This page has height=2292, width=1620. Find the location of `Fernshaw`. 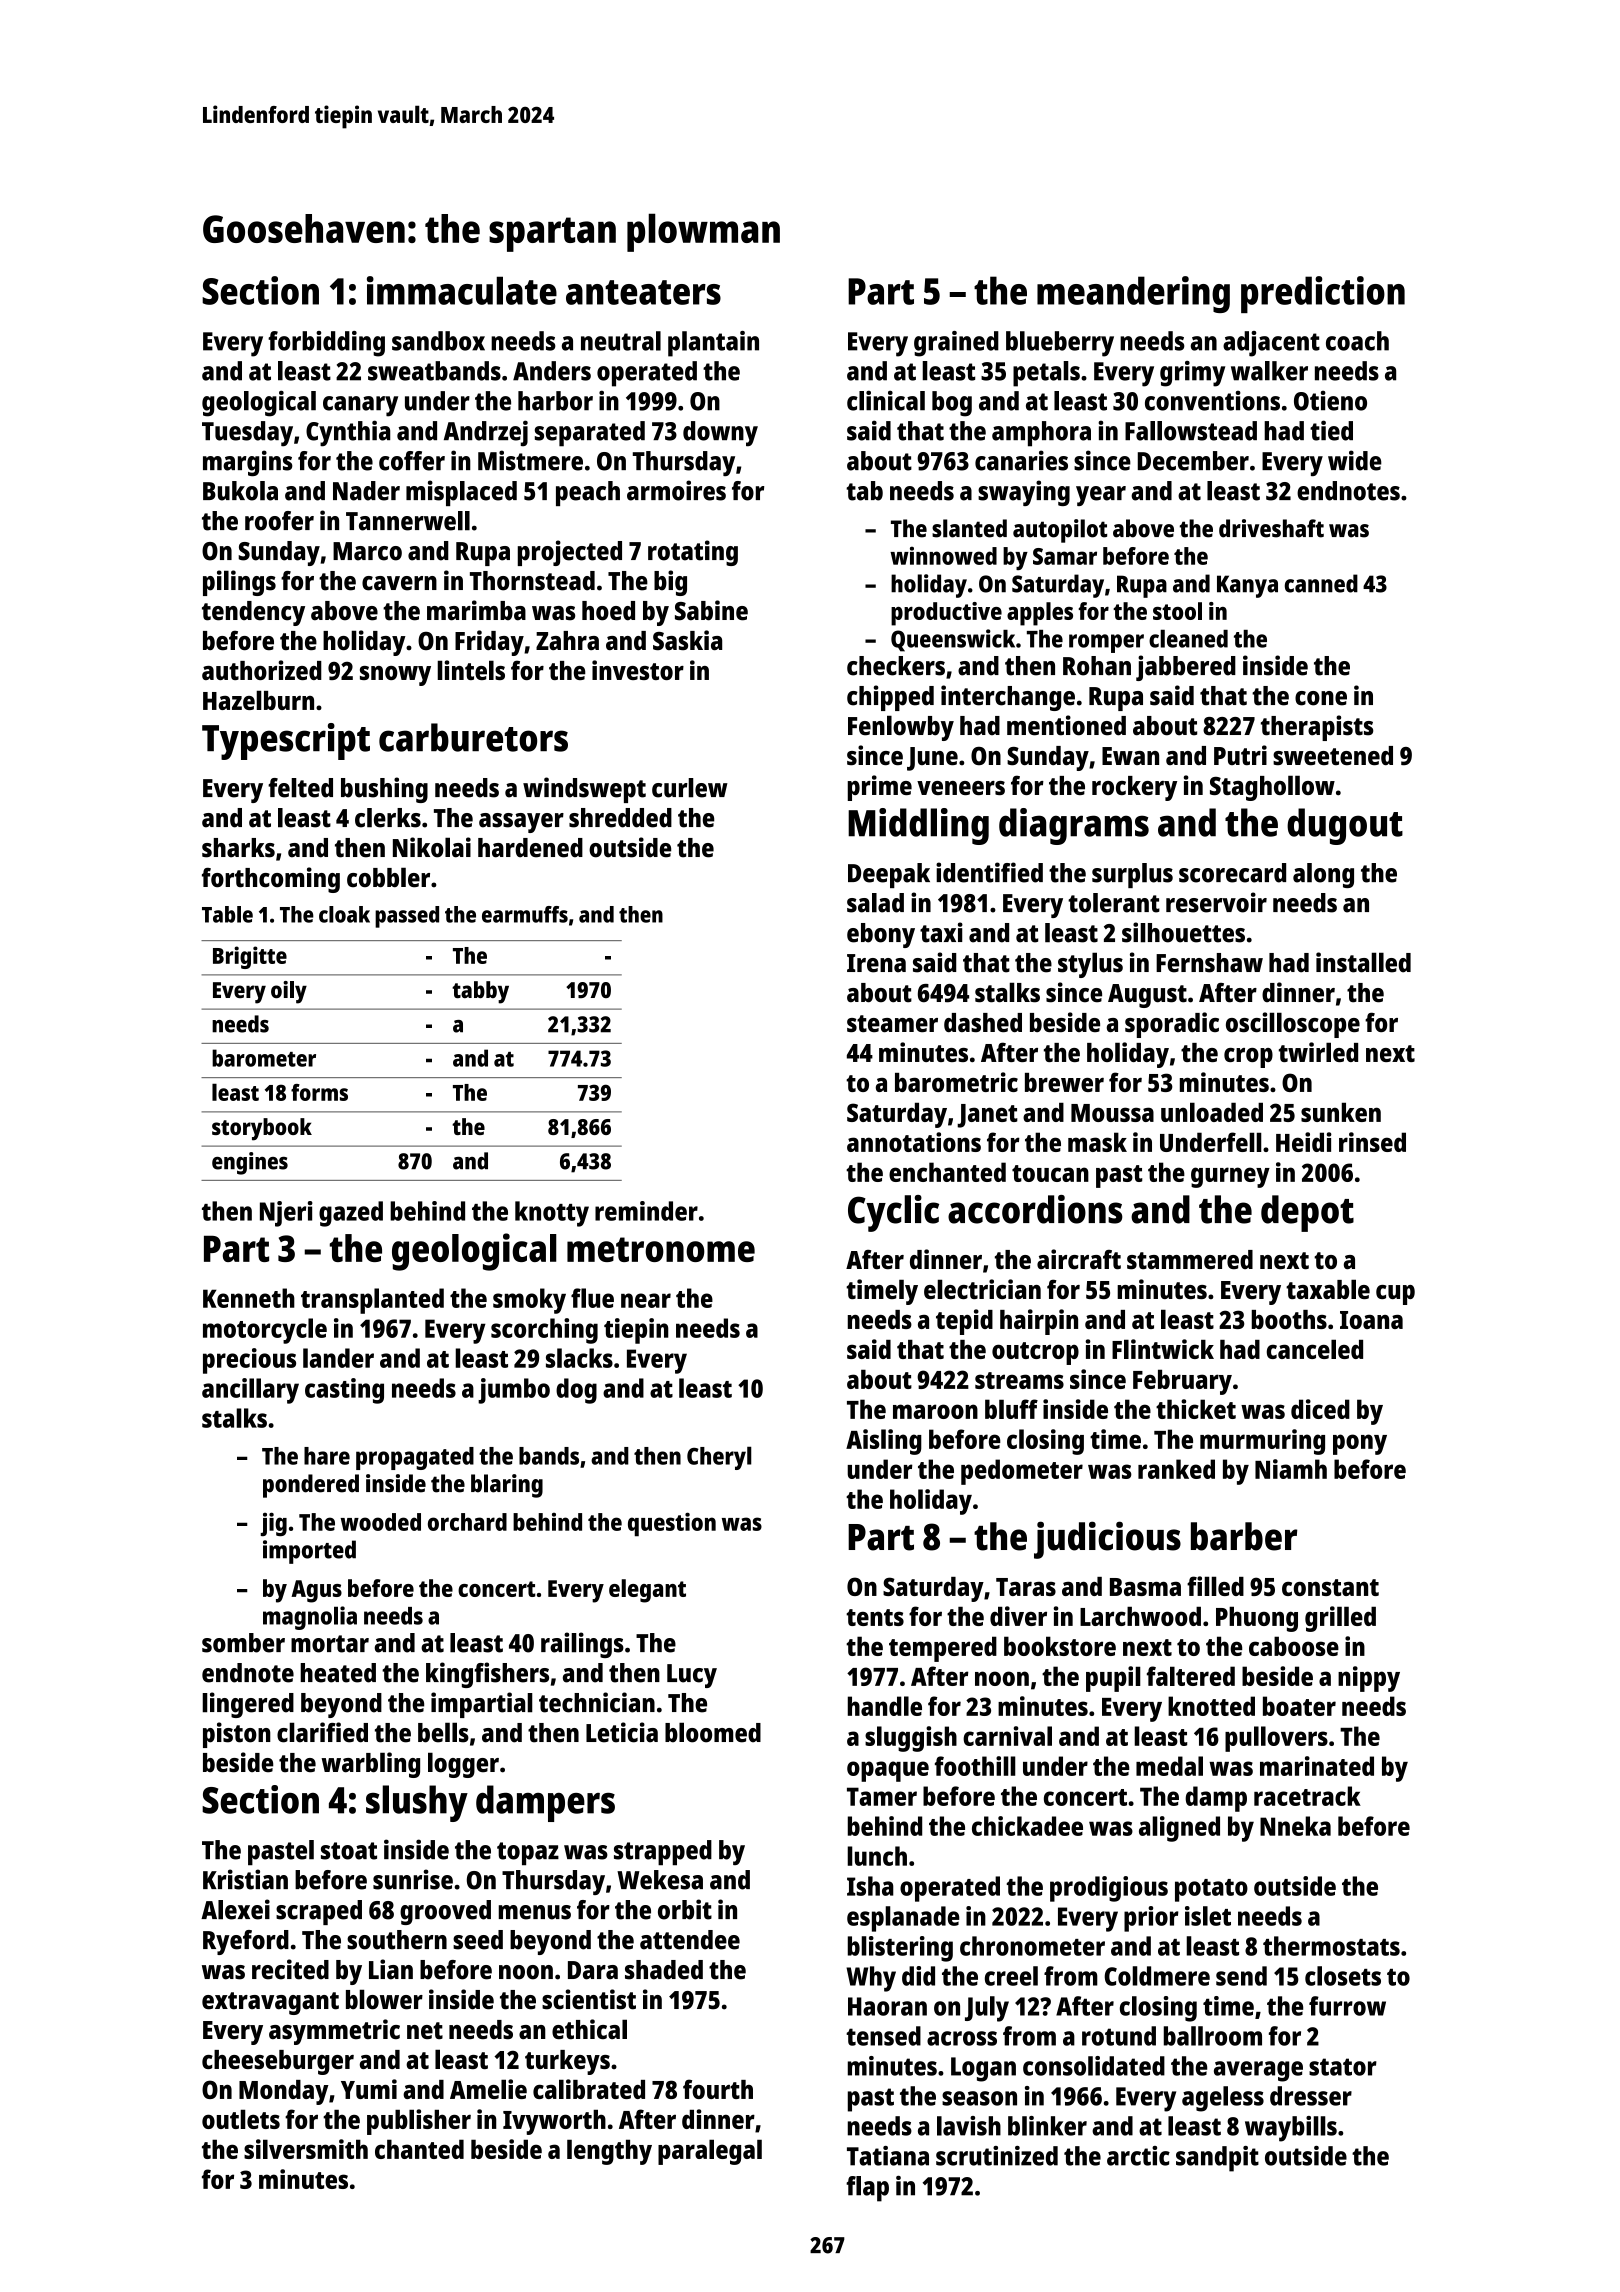

Fernshaw is located at coordinates (1209, 963).
